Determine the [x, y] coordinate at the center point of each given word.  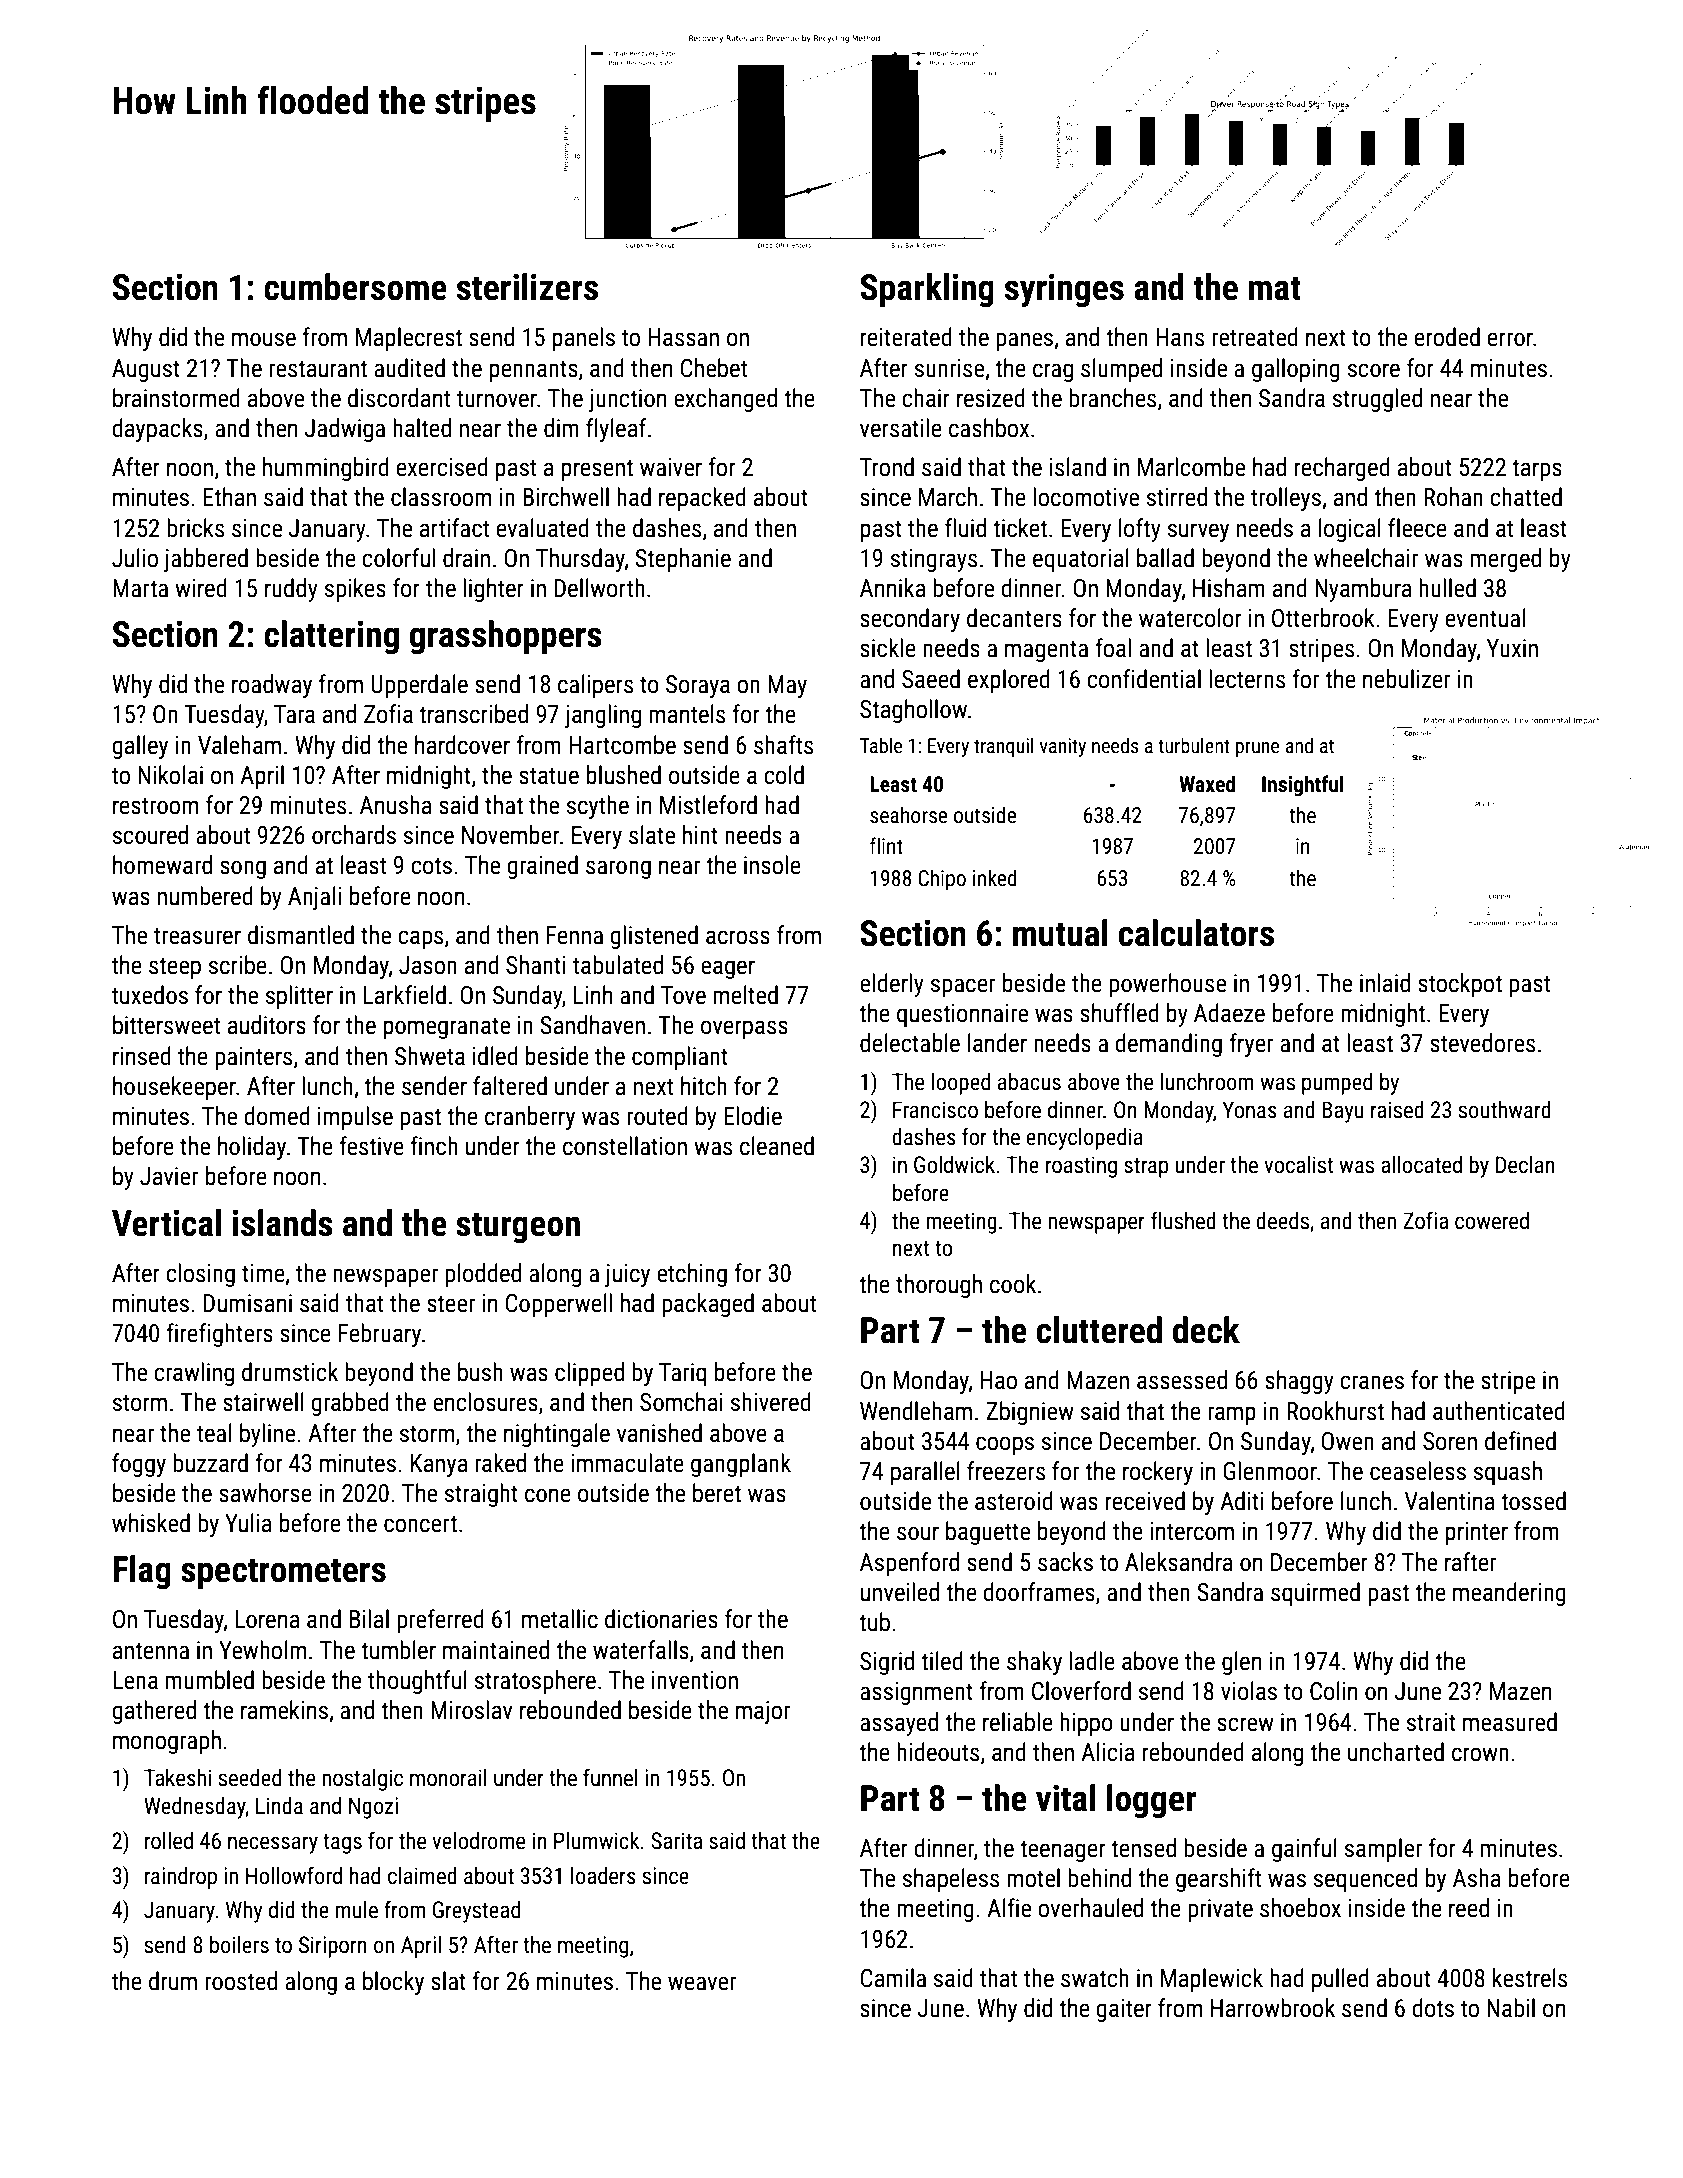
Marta [140, 588]
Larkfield [405, 995]
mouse [264, 339]
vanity [1063, 747]
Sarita [676, 1841]
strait [1431, 1722]
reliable [1018, 1722]
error [1510, 339]
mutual [1060, 933]
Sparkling [927, 290]
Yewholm [262, 1650]
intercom [1192, 1531]
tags [342, 1844]
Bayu [1343, 1112]
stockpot [1460, 985]
